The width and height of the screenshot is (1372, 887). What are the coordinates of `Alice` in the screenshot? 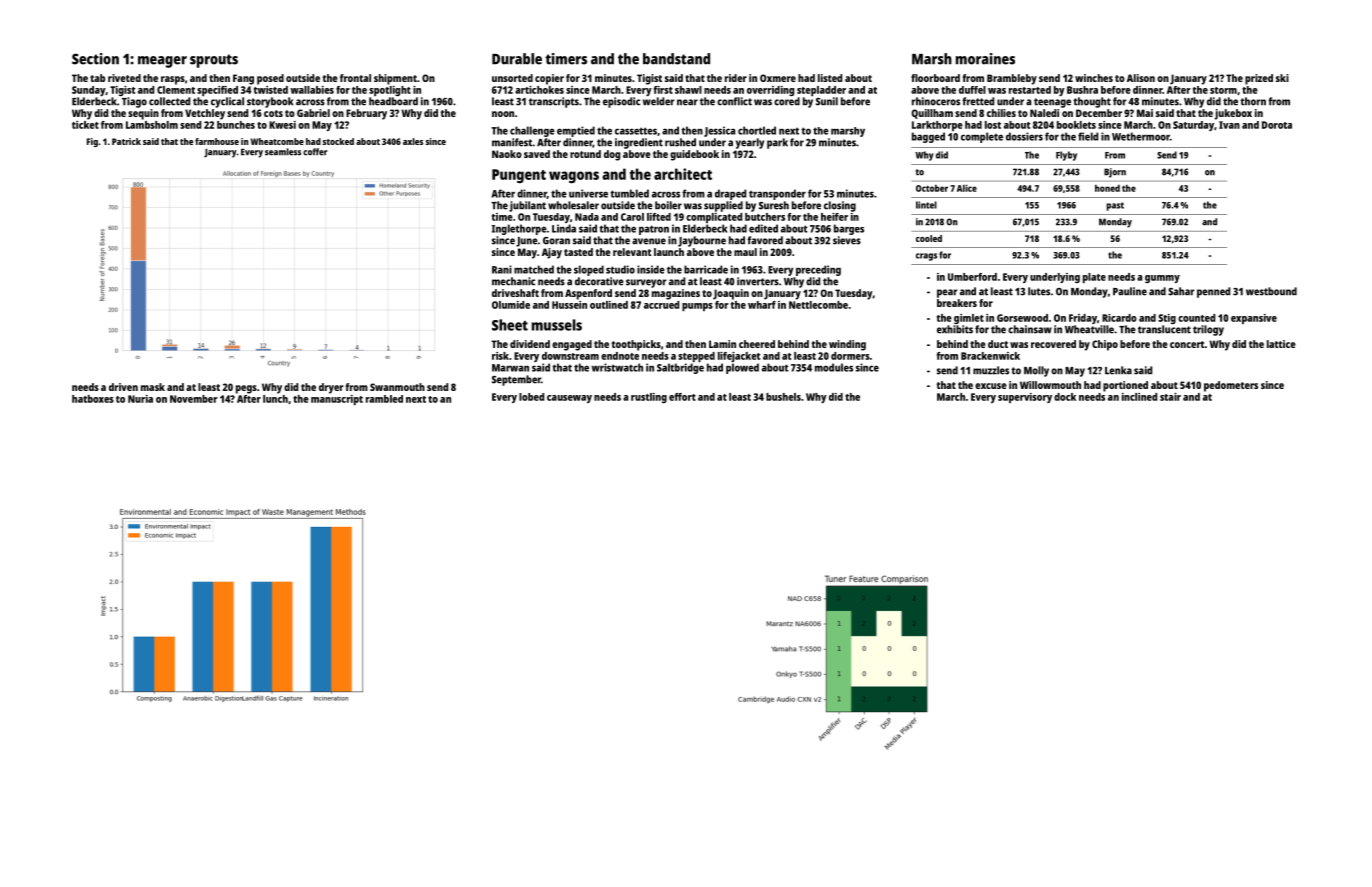 It's located at (967, 188).
